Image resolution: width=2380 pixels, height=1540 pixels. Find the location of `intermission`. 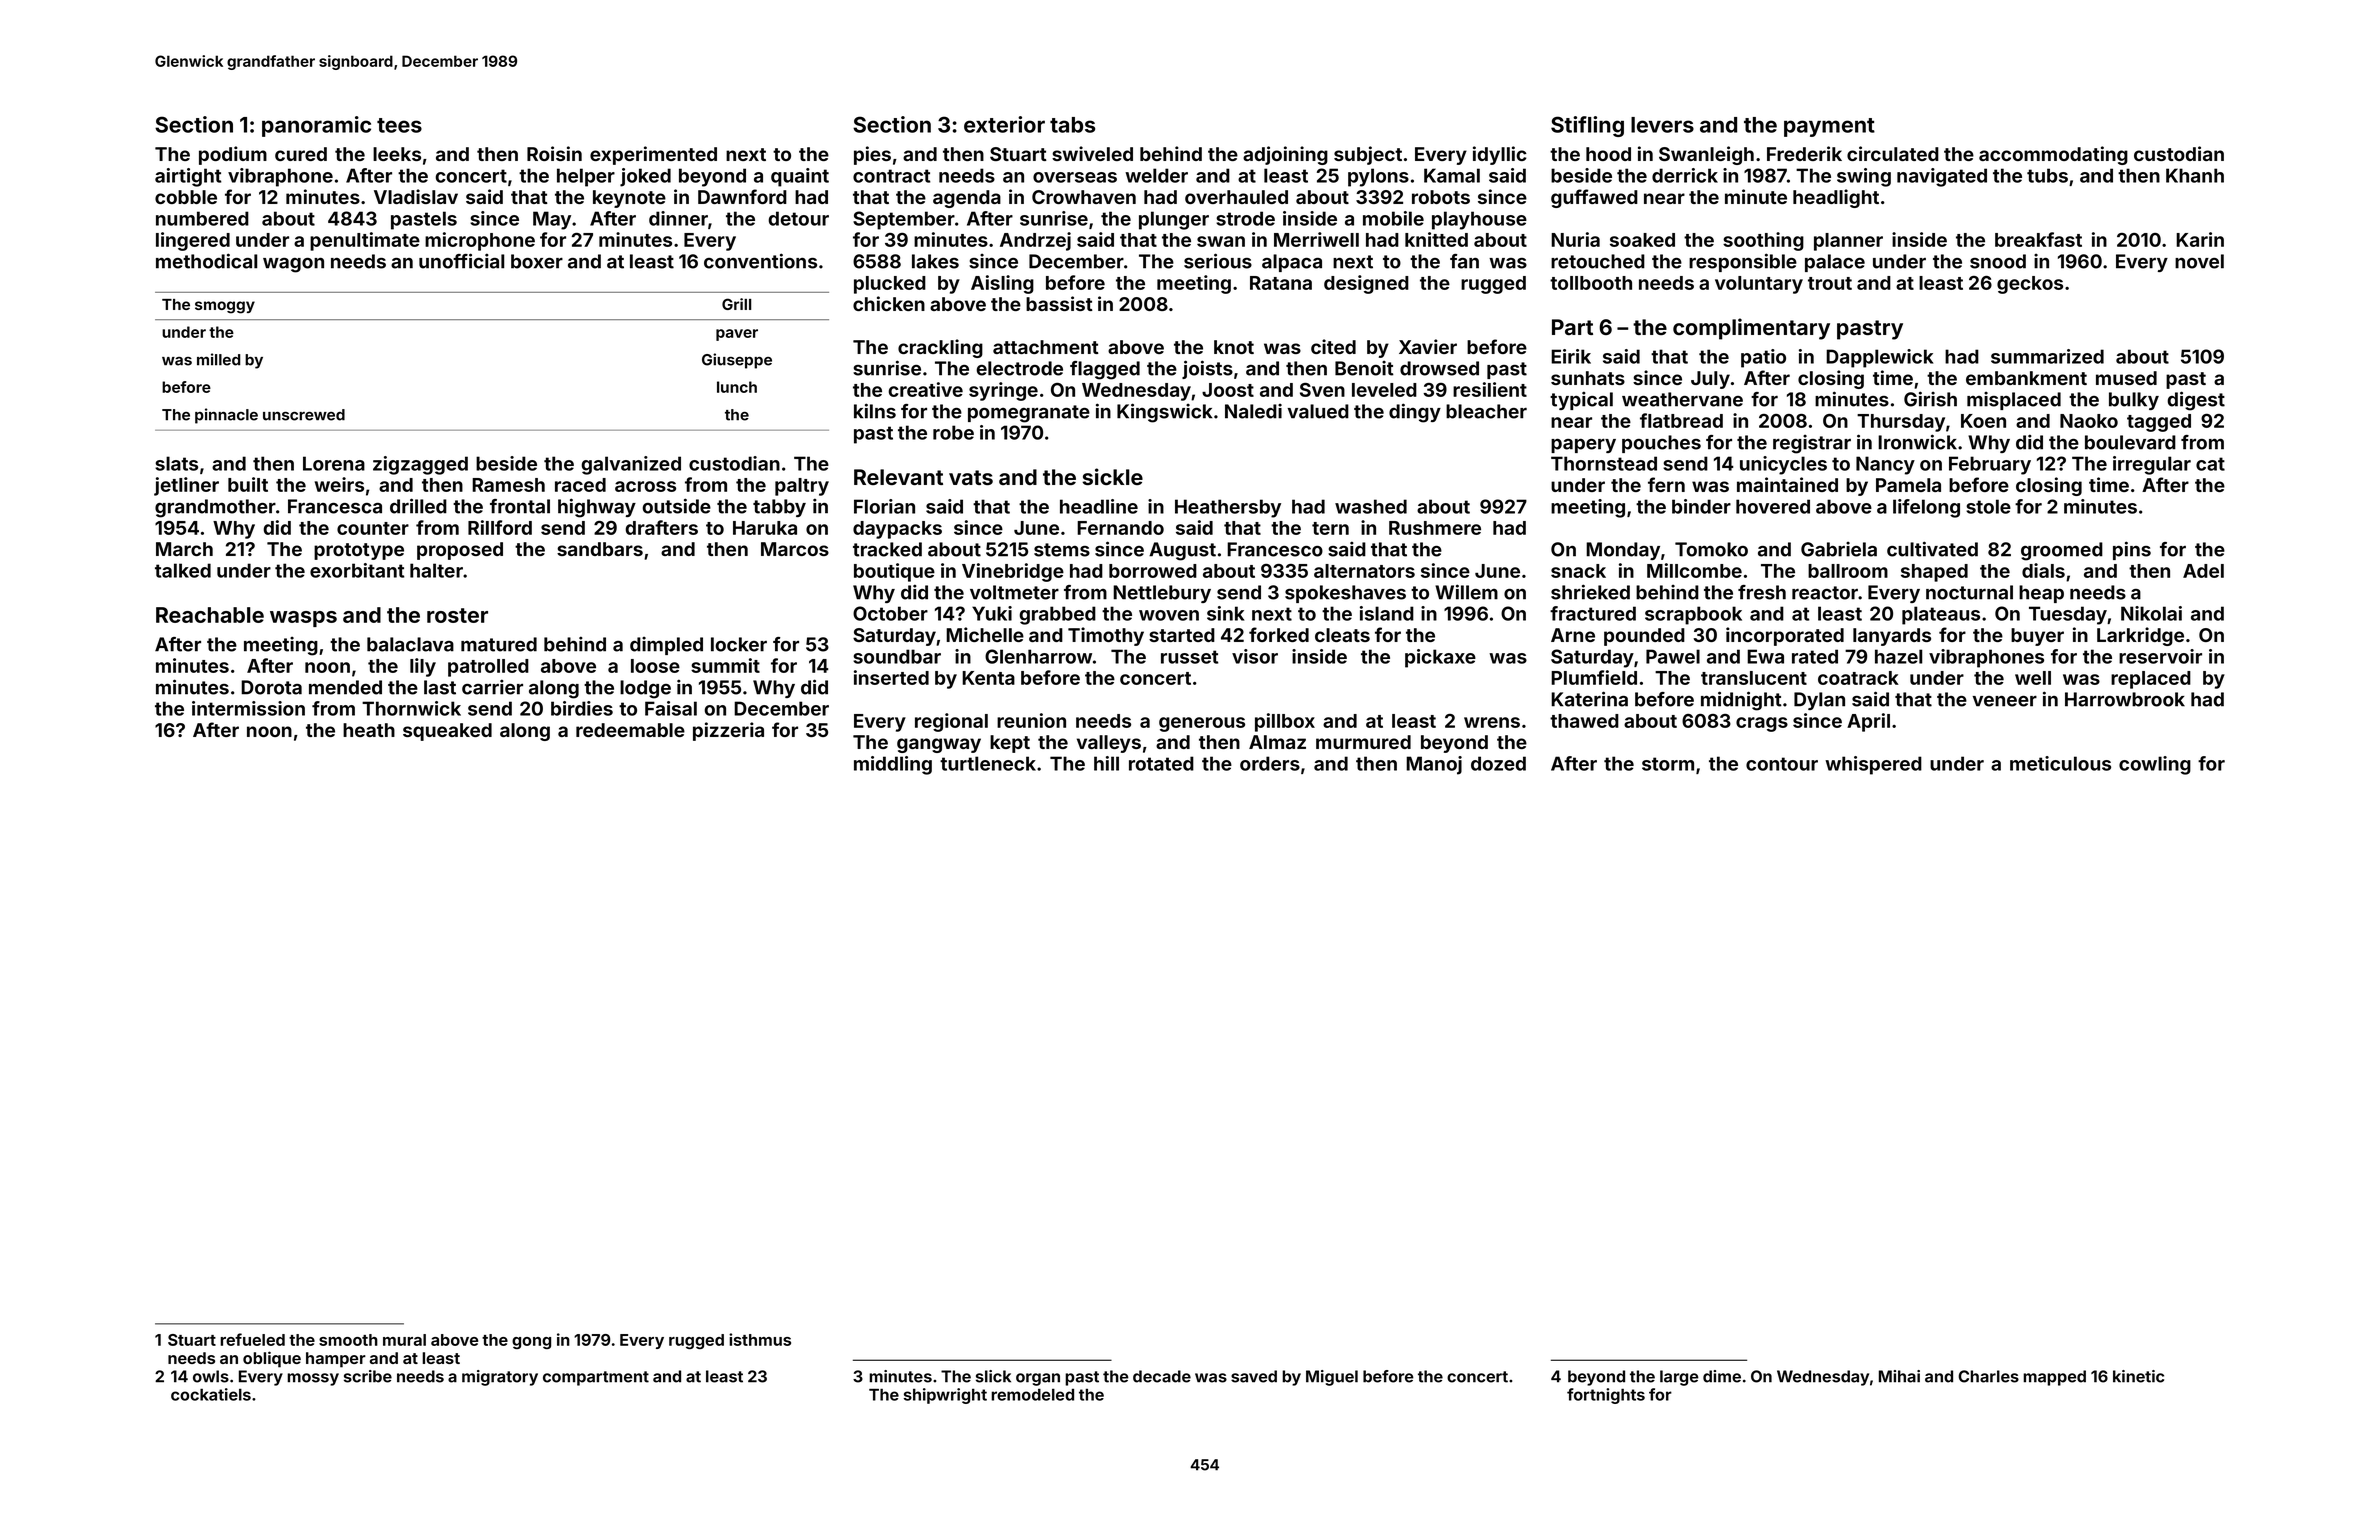

intermission is located at coordinates (248, 708).
